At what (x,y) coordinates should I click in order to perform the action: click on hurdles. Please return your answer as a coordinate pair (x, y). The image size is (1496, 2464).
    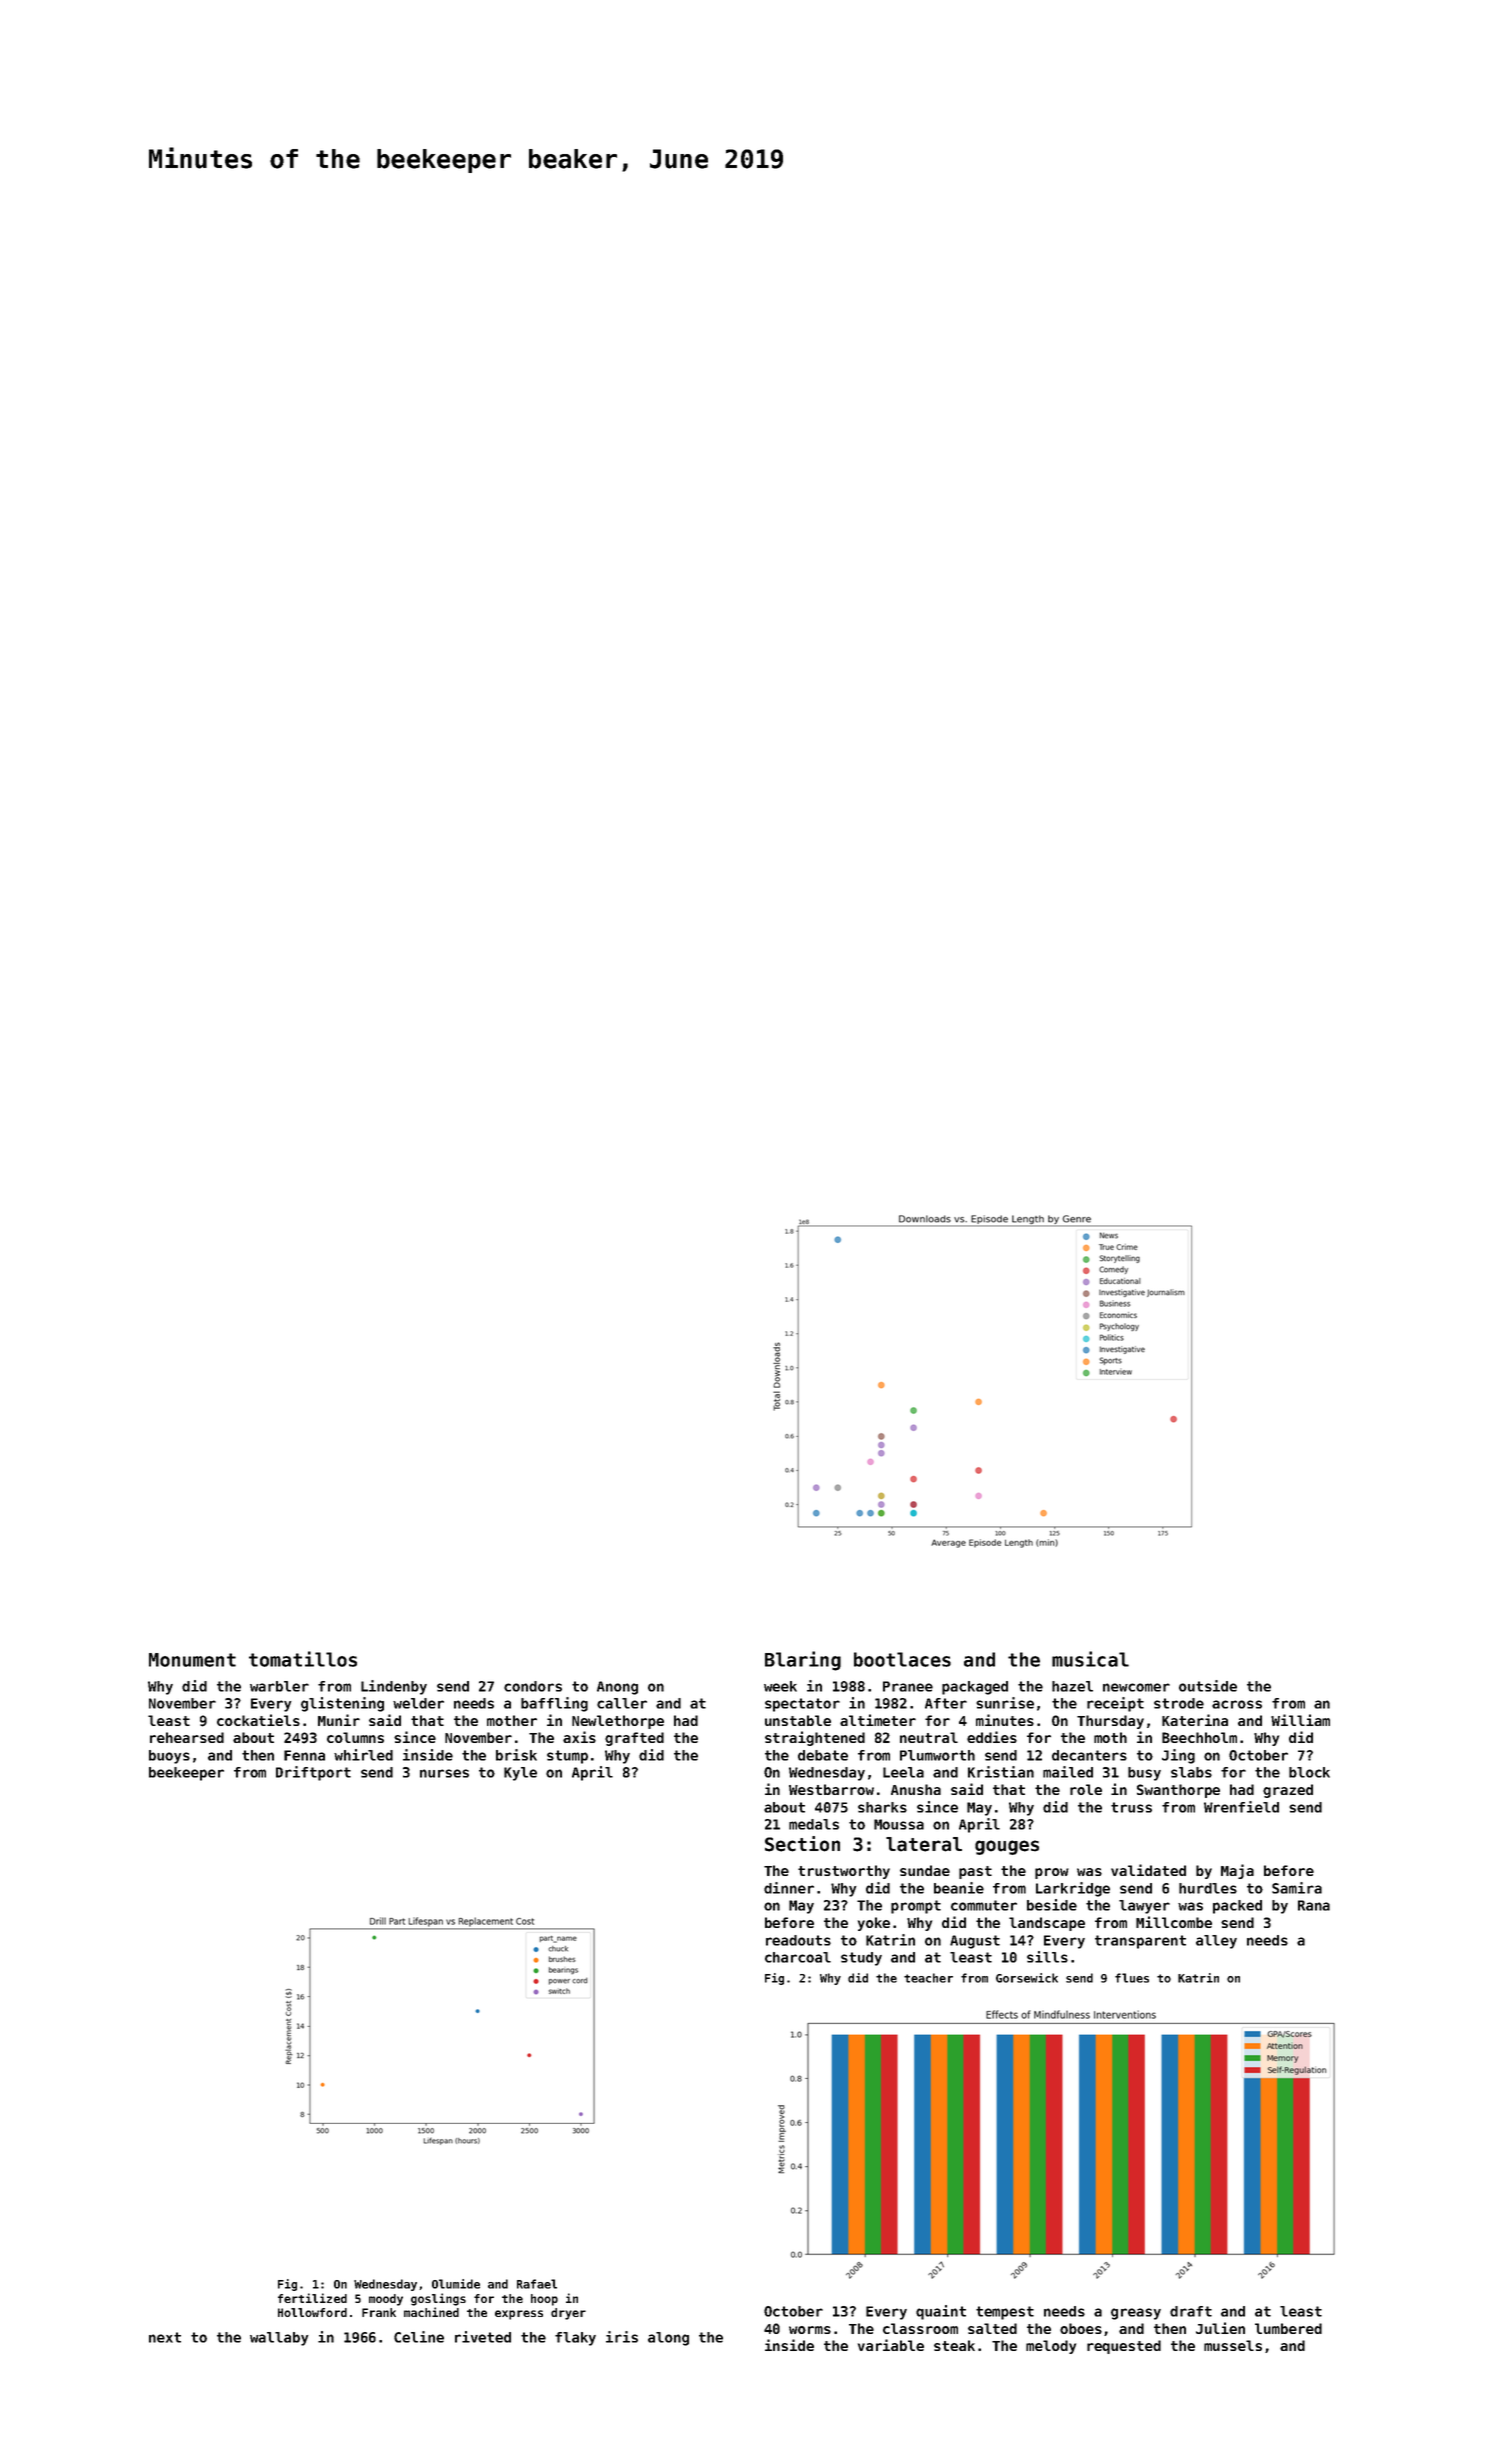
    Looking at the image, I should click on (1208, 1888).
